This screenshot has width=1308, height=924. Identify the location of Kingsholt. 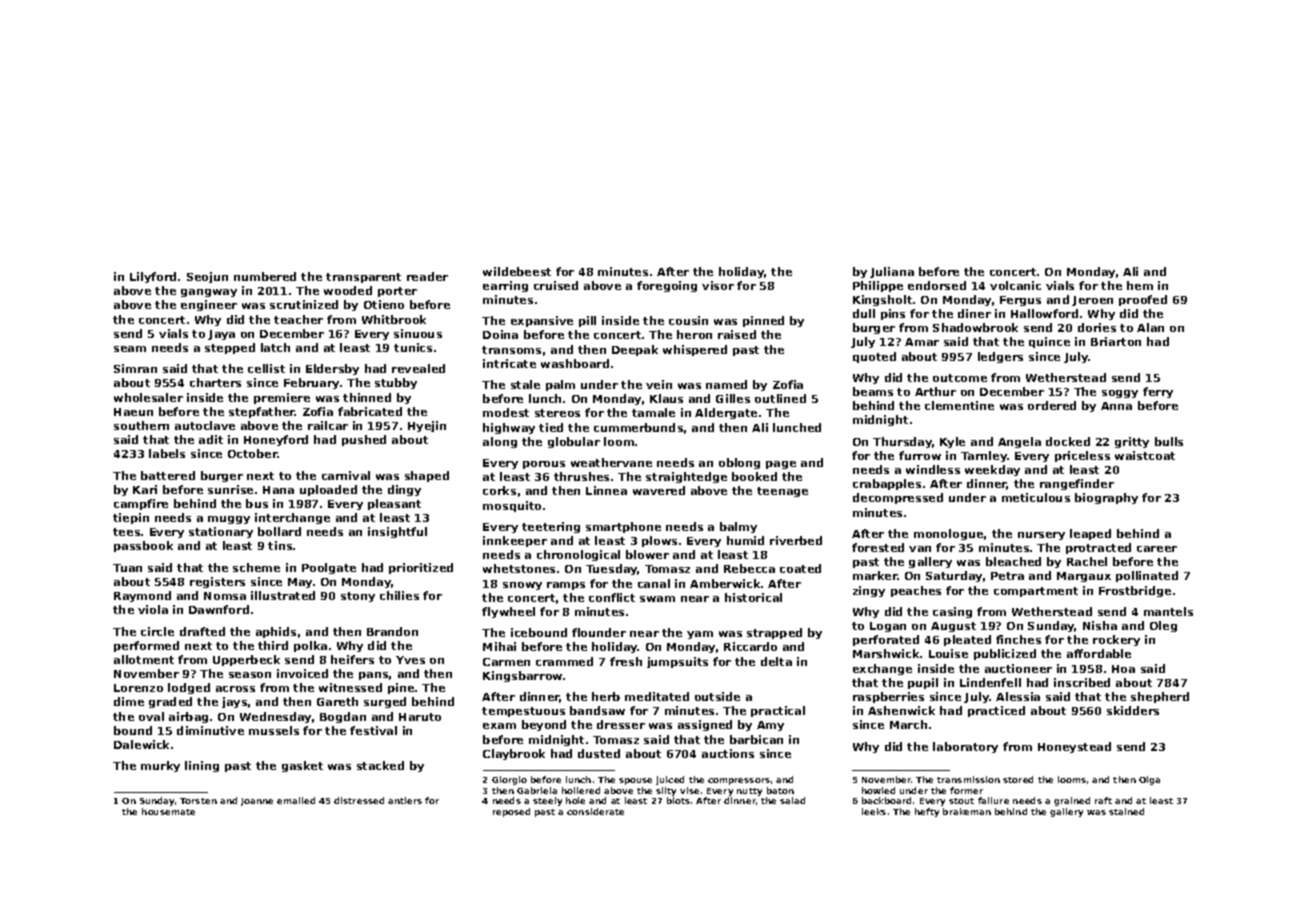
(882, 300).
